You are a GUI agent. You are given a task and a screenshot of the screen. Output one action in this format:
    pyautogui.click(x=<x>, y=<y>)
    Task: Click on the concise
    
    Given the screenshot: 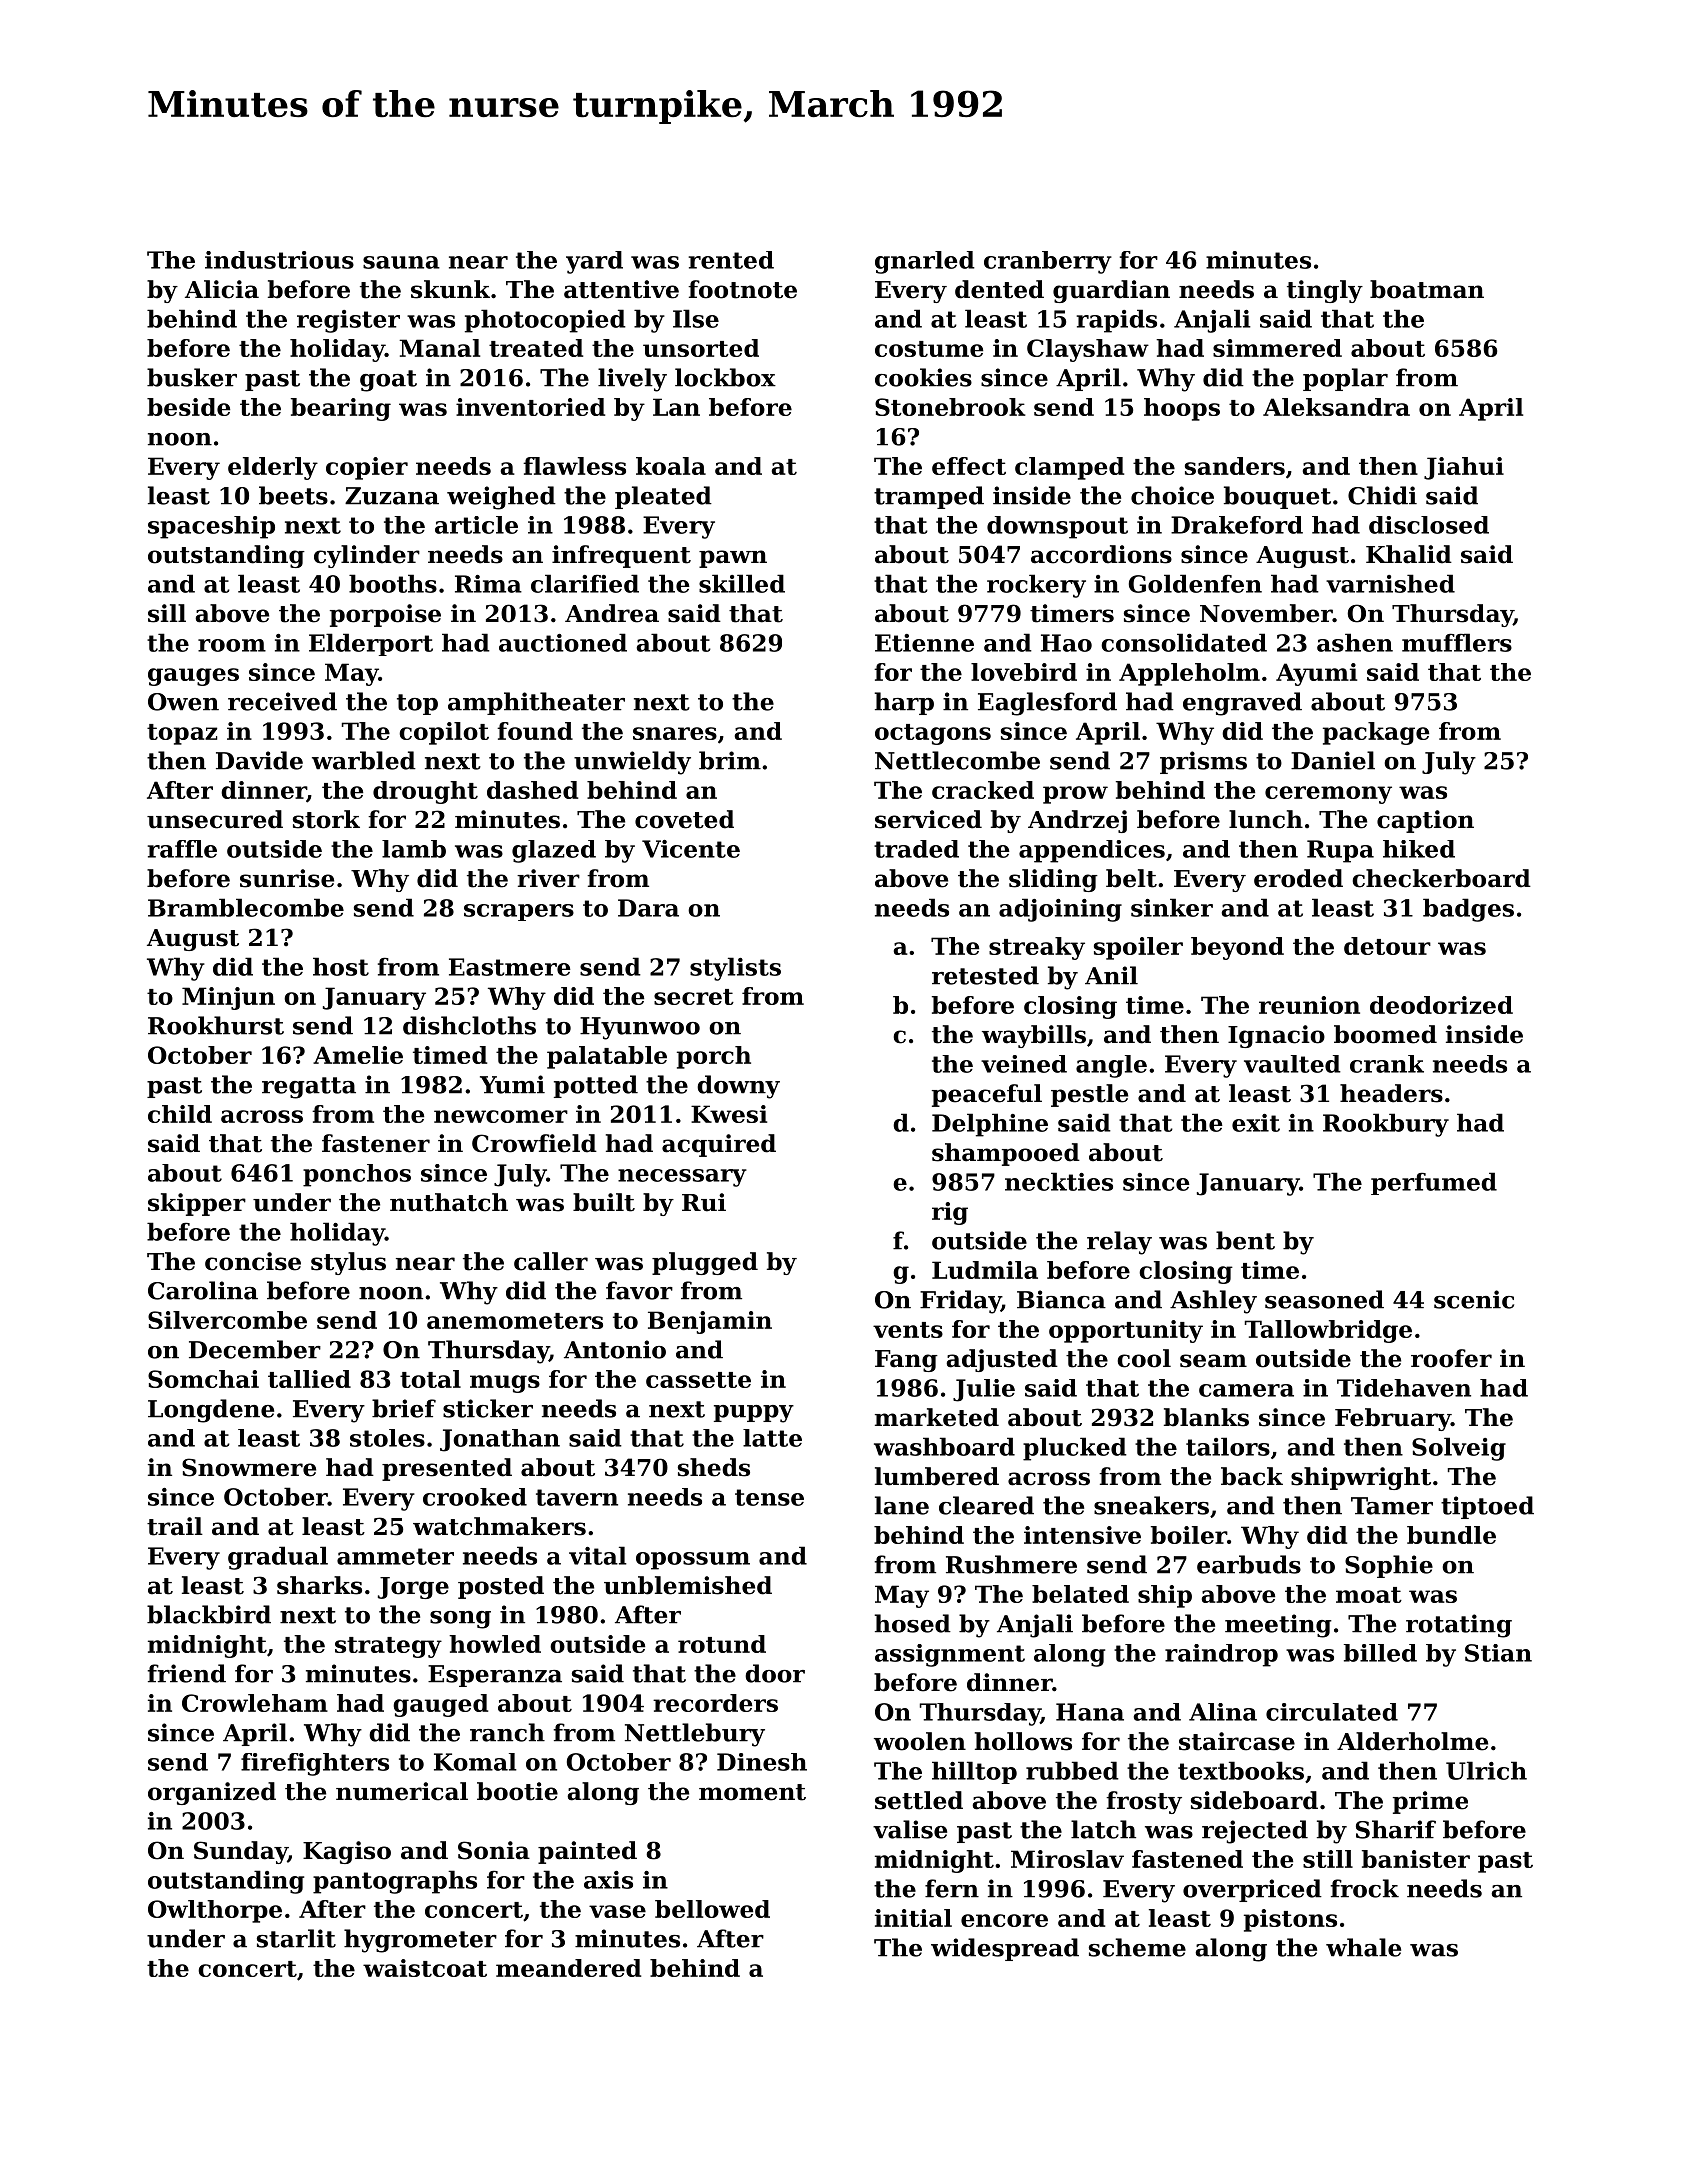 What is the action you would take?
    pyautogui.click(x=253, y=1261)
